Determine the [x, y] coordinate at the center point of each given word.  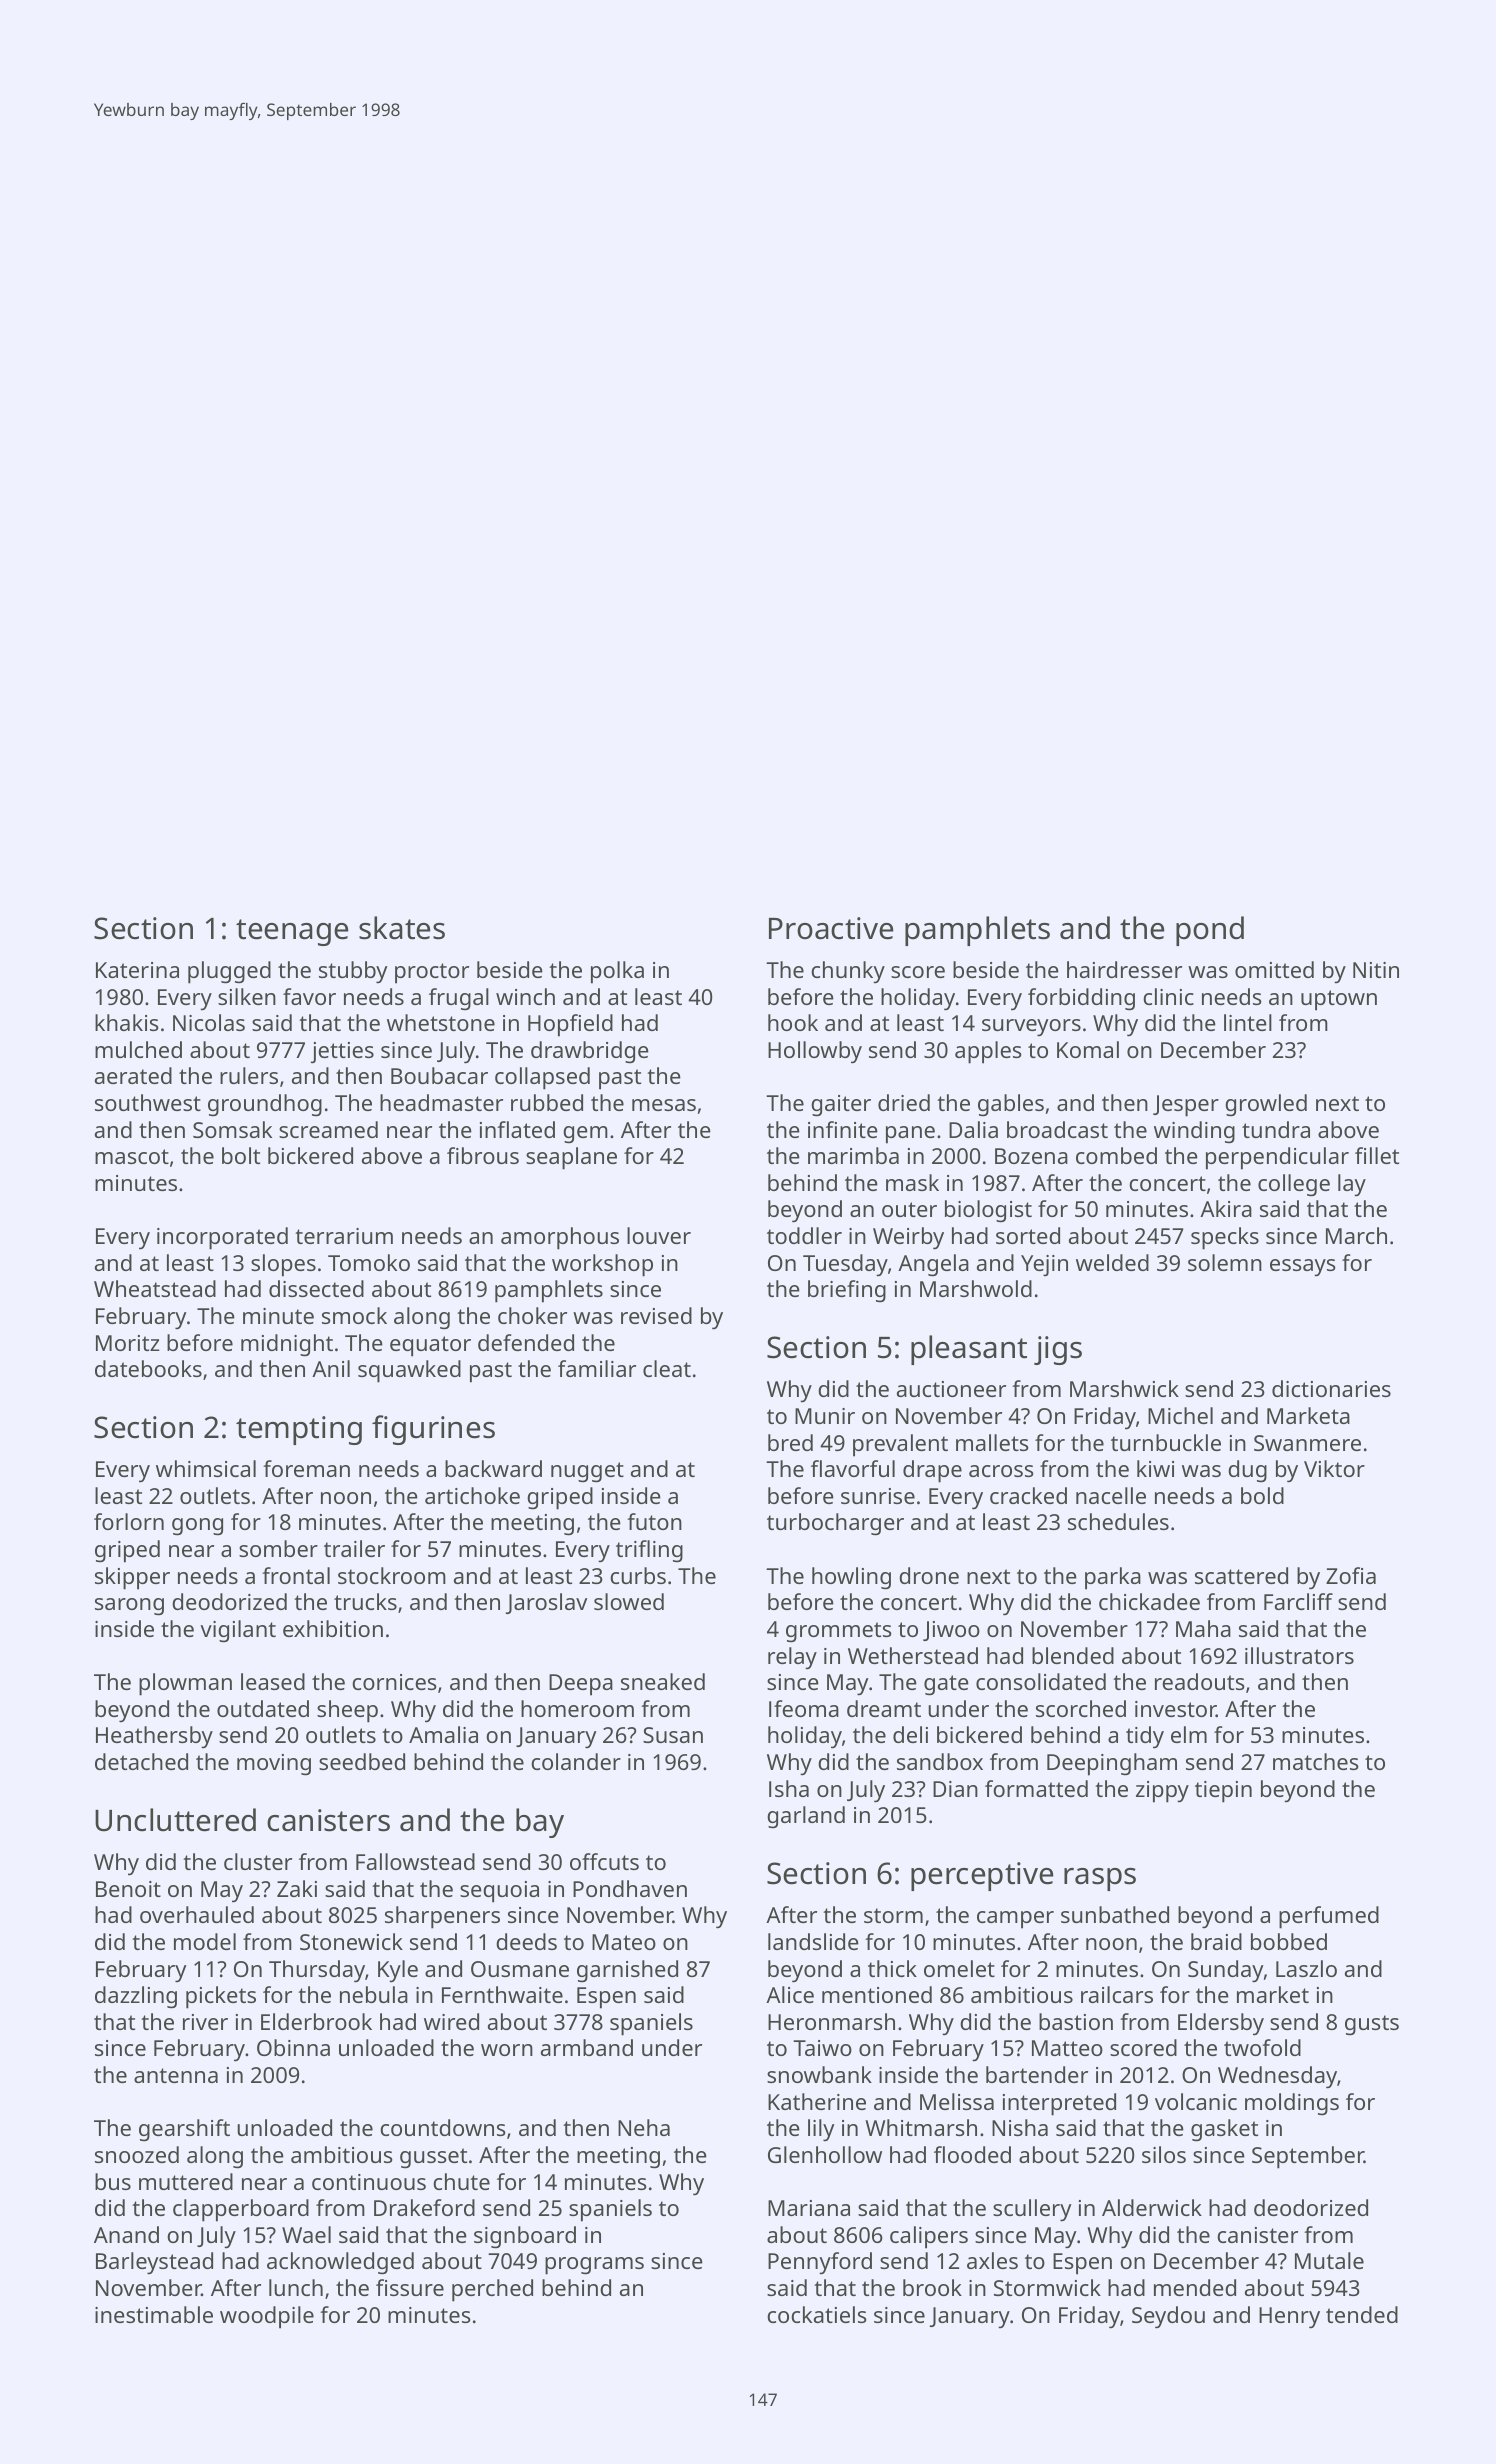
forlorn [129, 1521]
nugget [587, 1472]
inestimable [154, 2314]
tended [1362, 2314]
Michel [1180, 1415]
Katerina [137, 970]
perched [492, 2290]
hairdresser [1124, 969]
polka [617, 972]
